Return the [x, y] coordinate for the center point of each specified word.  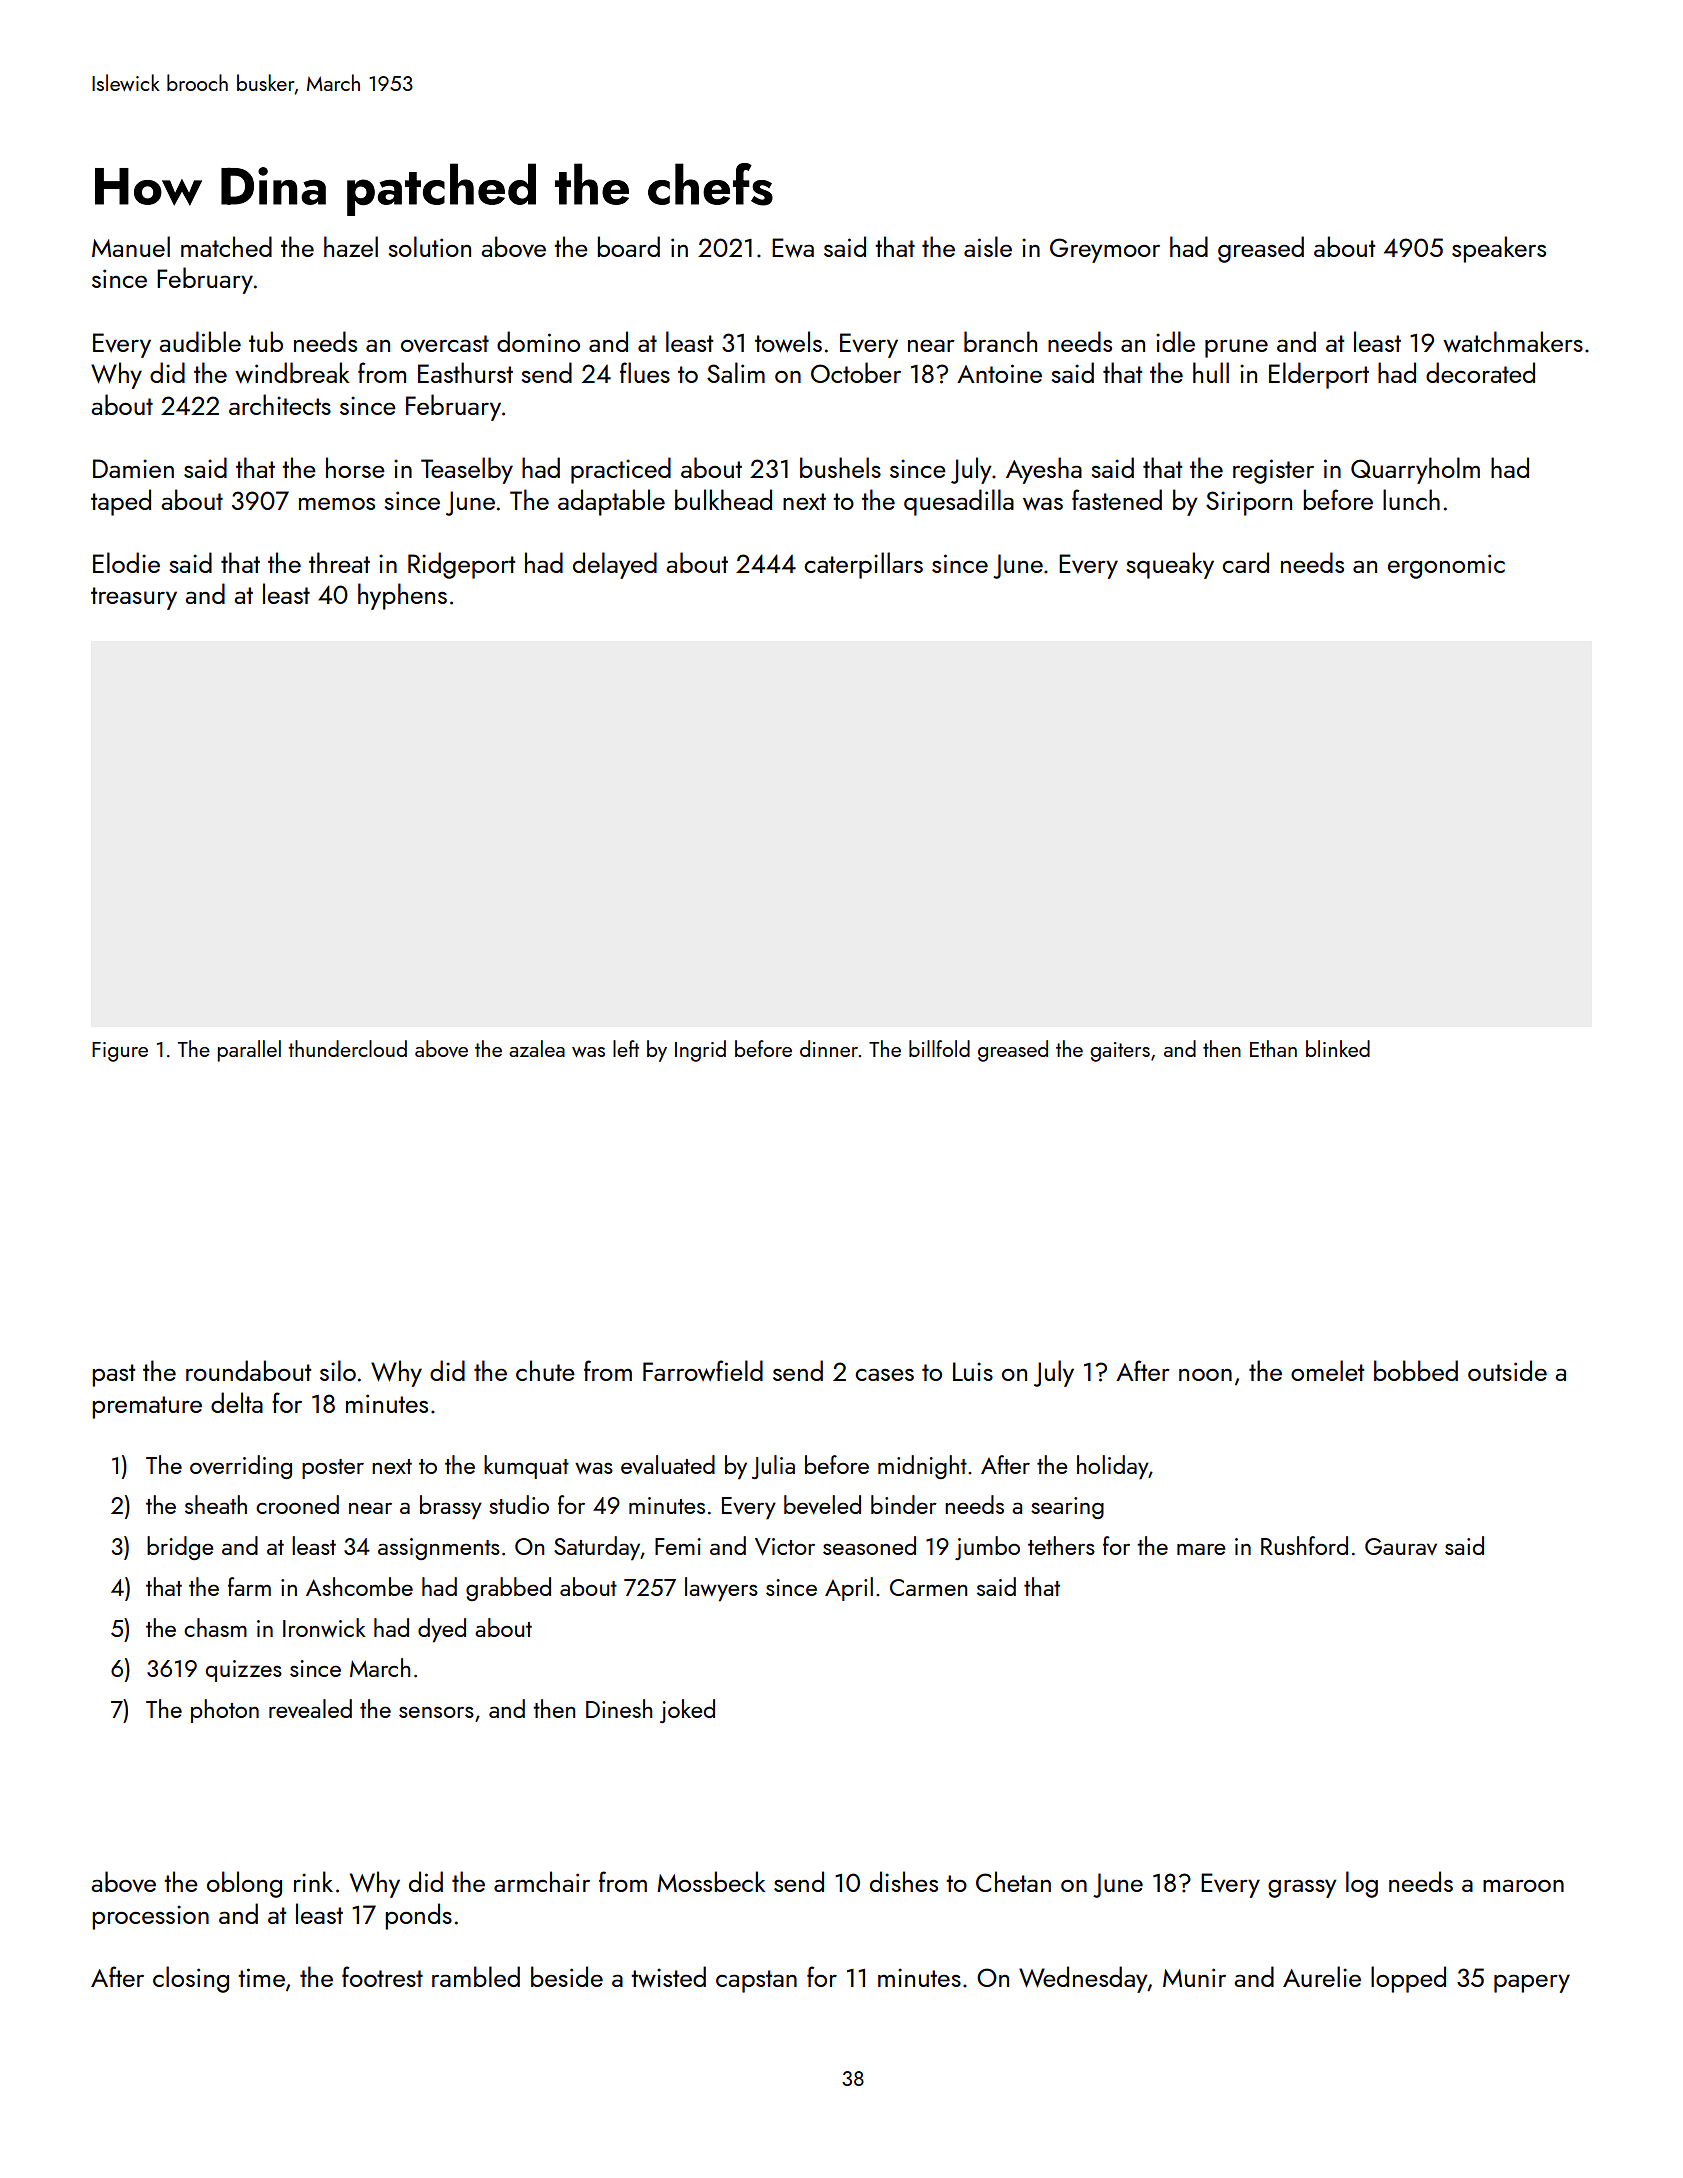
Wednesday [1083, 1979]
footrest [382, 1976]
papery [1532, 1983]
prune [1236, 348]
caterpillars [863, 565]
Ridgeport [461, 565]
